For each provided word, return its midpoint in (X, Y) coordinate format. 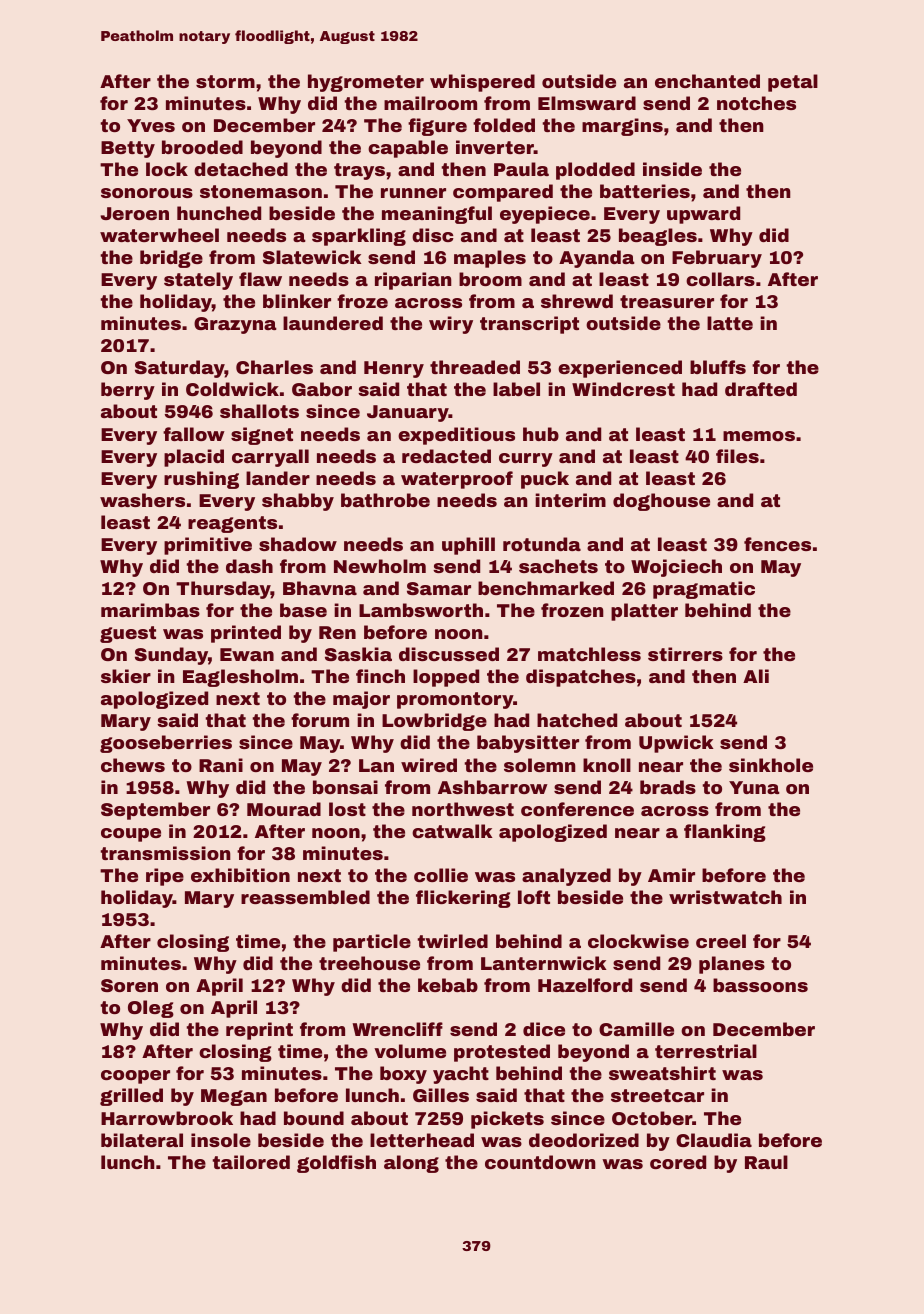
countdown (540, 1162)
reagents (232, 524)
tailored (251, 1162)
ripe (165, 877)
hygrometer (366, 83)
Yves (151, 125)
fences (777, 544)
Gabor (322, 389)
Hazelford (585, 985)
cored (678, 1162)
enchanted (707, 81)
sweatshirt (662, 1073)
